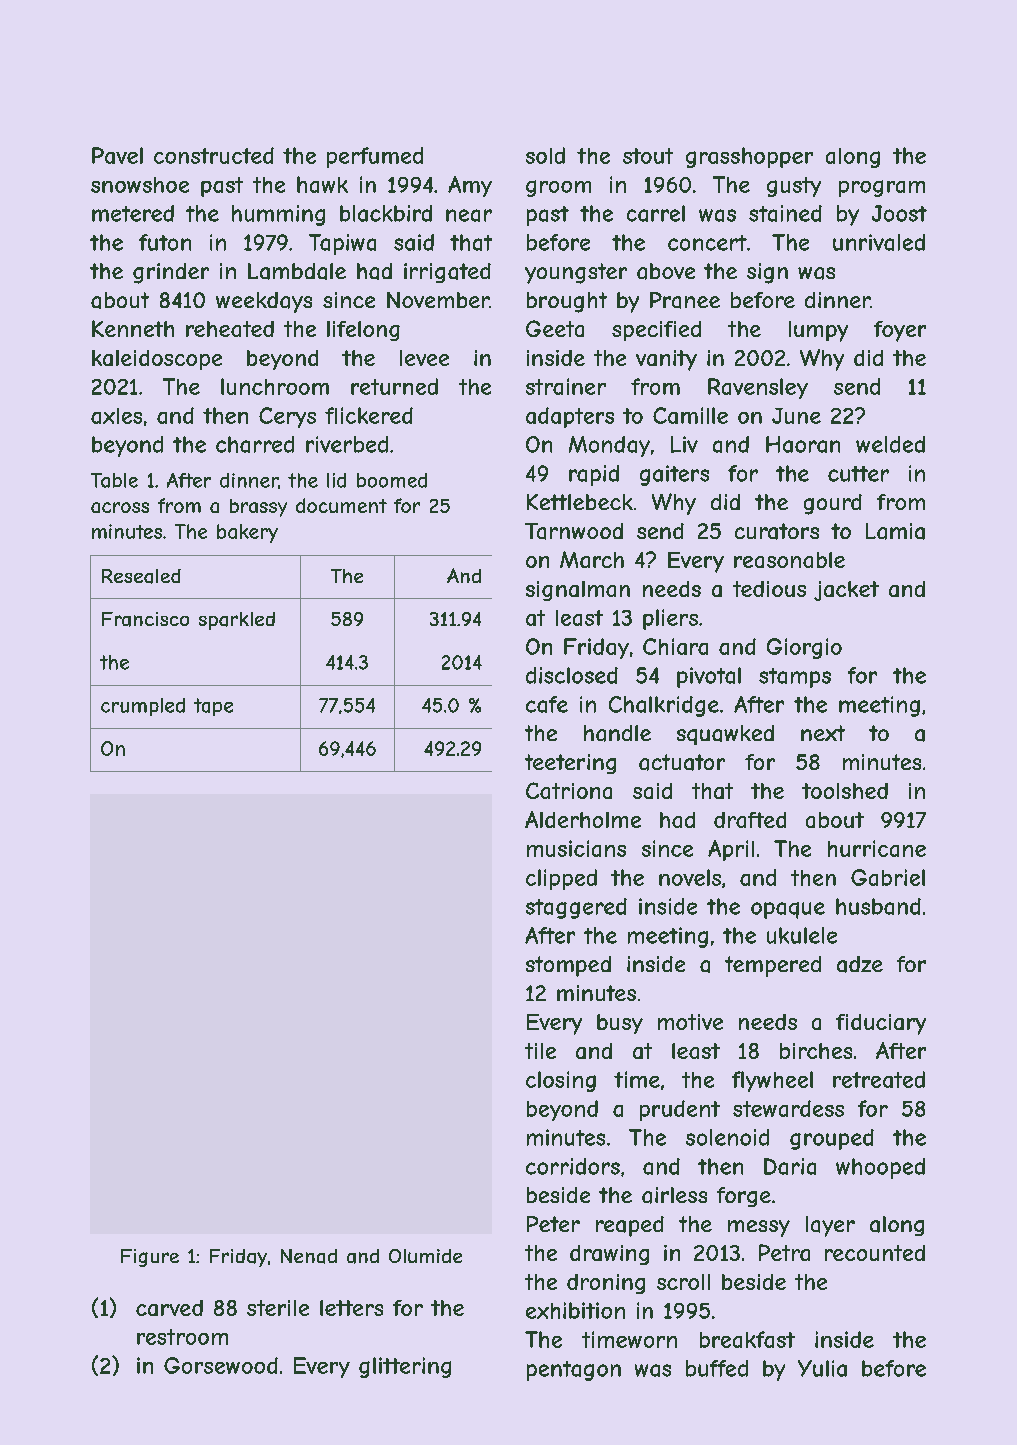 This page has width=1017, height=1445. What do you see at coordinates (895, 531) in the page?
I see `Lamia` at bounding box center [895, 531].
